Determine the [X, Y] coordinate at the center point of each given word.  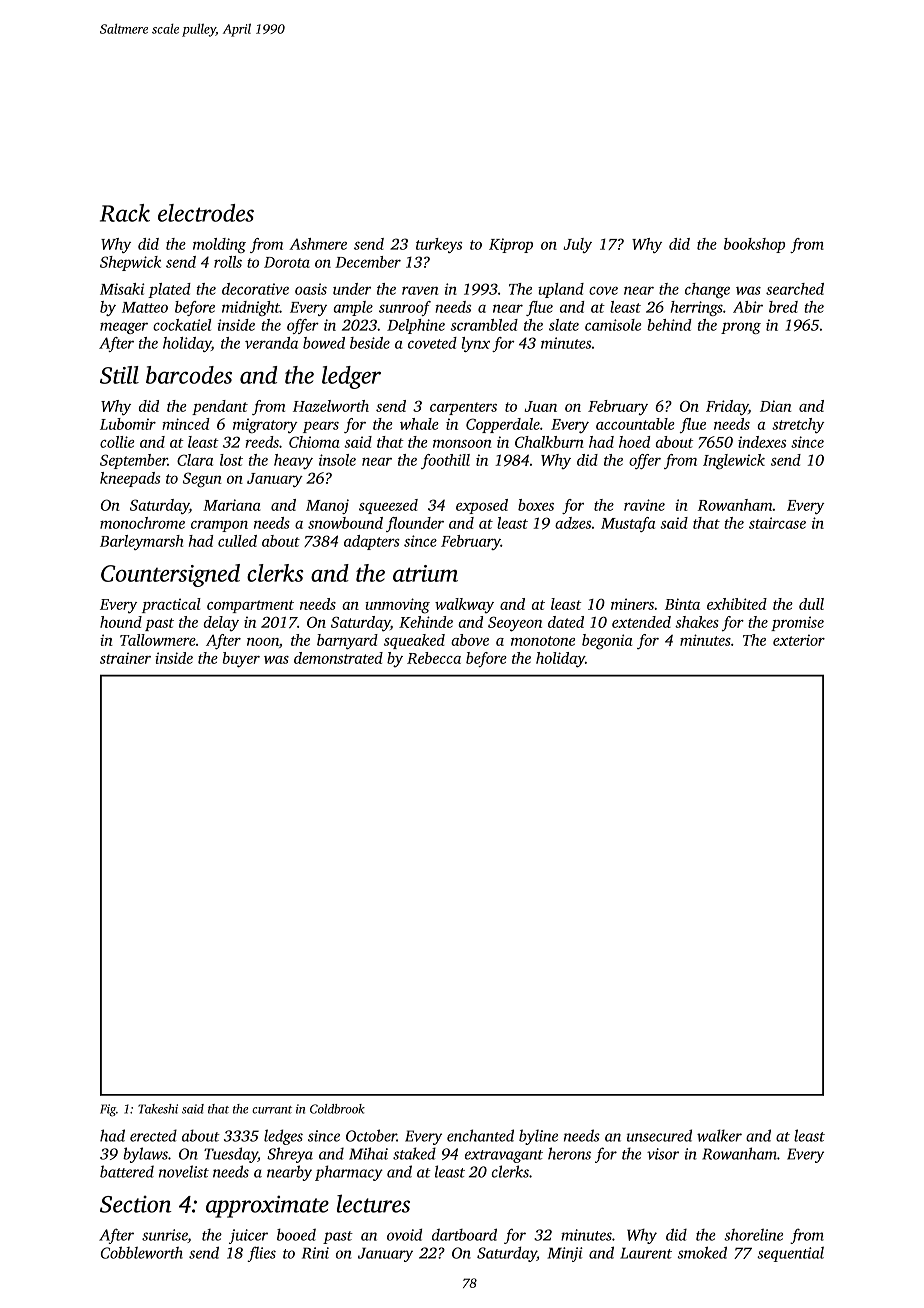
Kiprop [511, 245]
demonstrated [338, 658]
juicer [248, 1236]
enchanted [480, 1135]
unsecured [659, 1135]
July [577, 245]
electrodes [206, 213]
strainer [125, 658]
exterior [799, 640]
